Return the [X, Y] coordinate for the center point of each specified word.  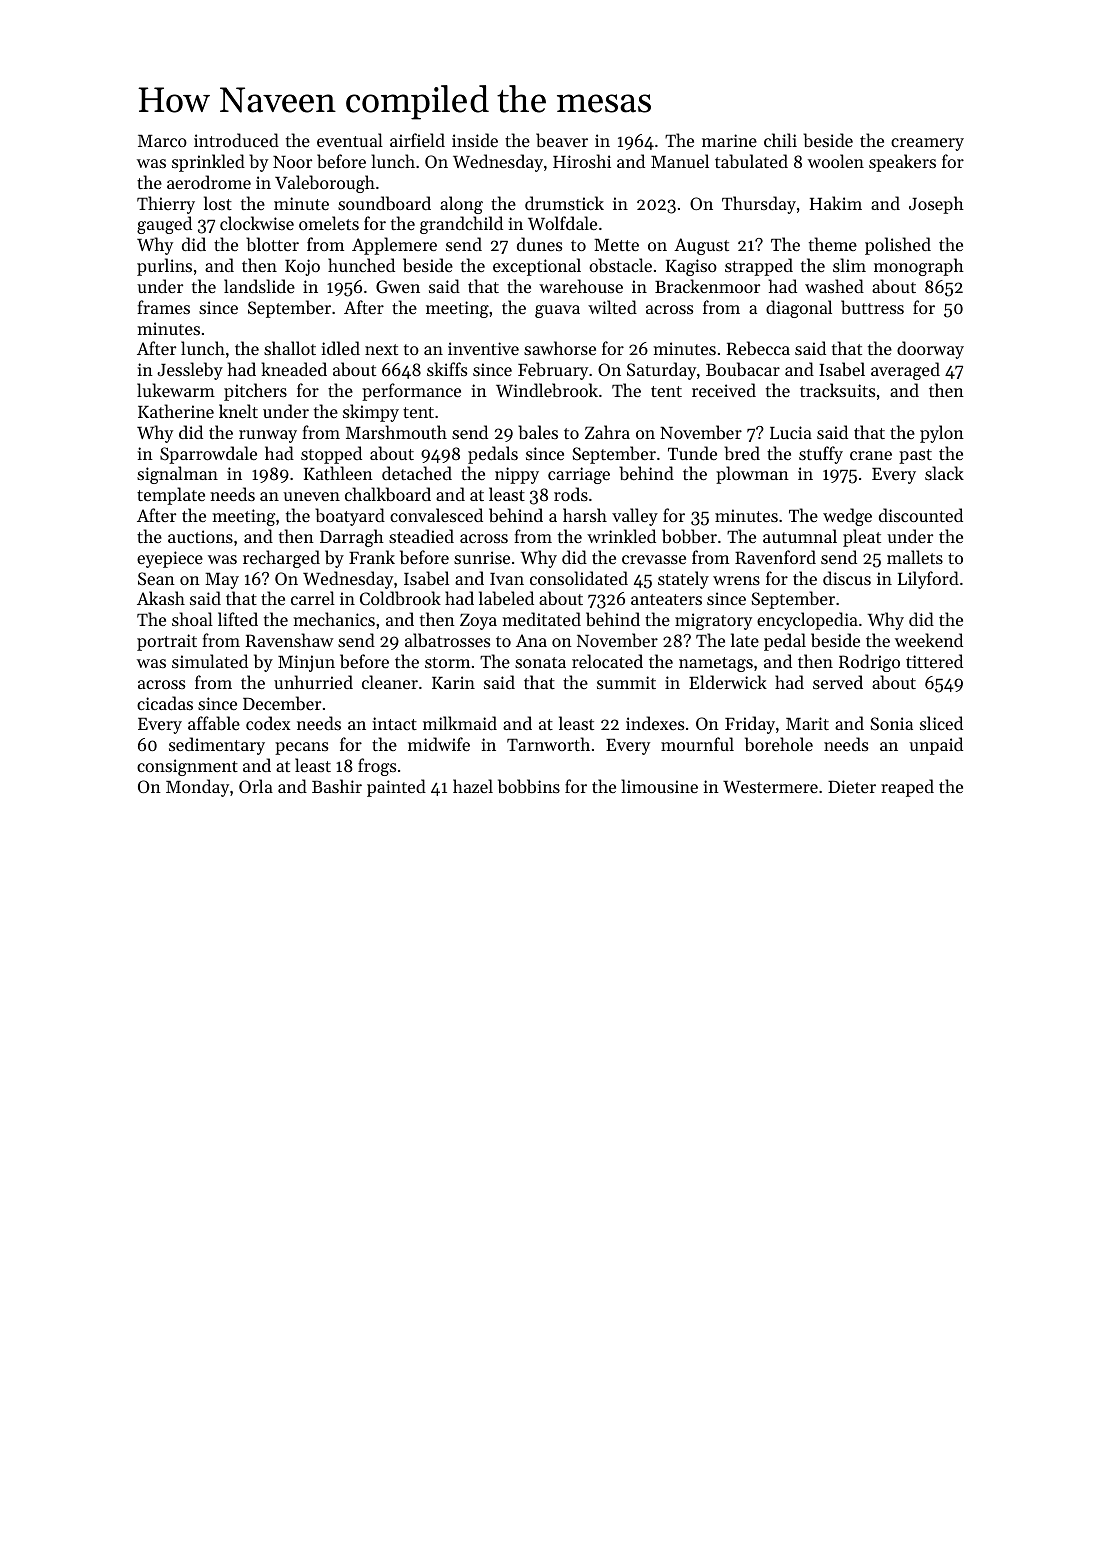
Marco [162, 141]
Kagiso [691, 267]
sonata [540, 662]
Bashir [337, 786]
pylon [942, 434]
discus [847, 578]
